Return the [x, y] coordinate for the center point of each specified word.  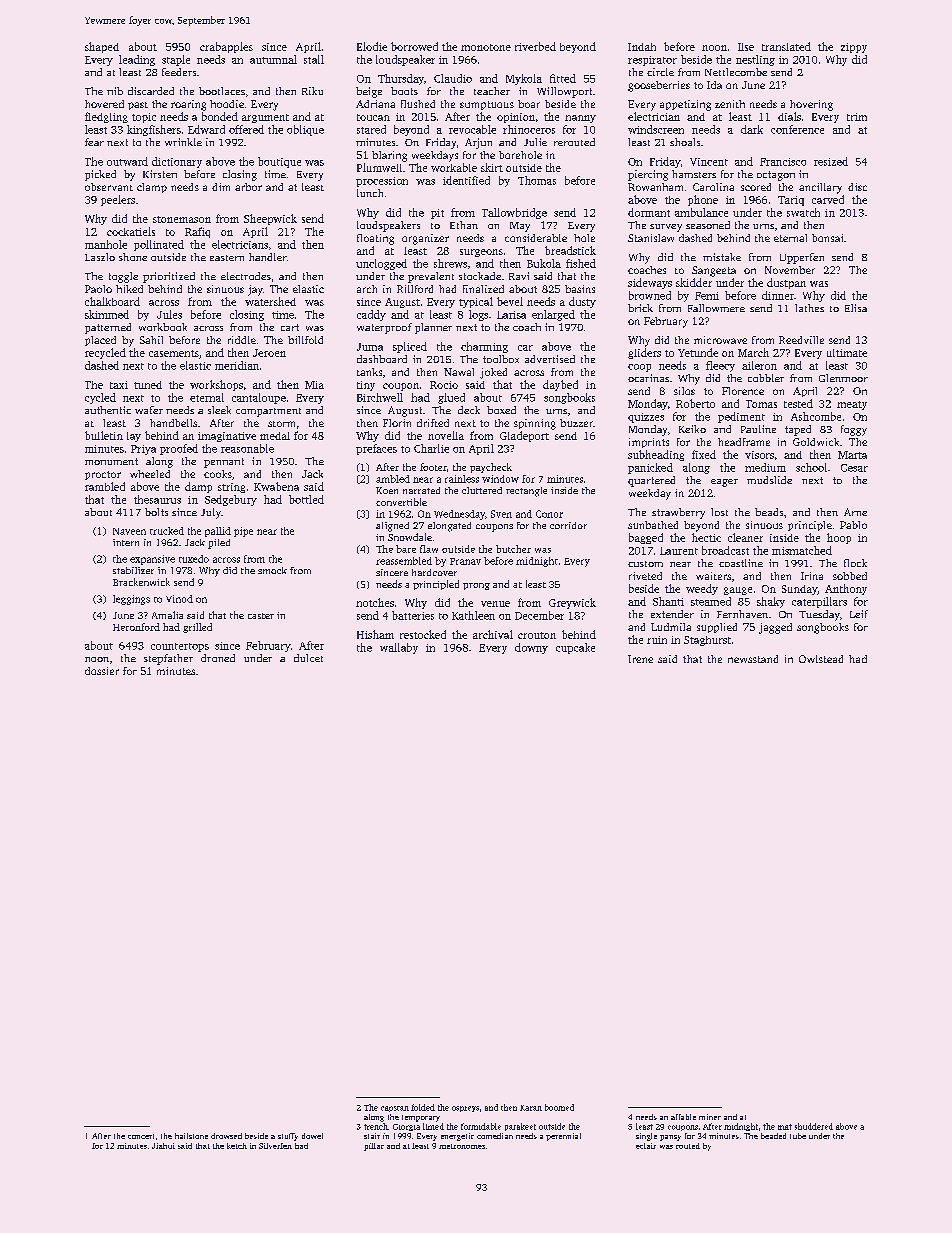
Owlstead [821, 659]
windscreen [656, 129]
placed [100, 341]
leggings [131, 600]
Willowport [564, 92]
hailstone [191, 1136]
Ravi [519, 276]
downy [531, 648]
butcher [513, 549]
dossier [102, 671]
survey [666, 228]
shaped [102, 47]
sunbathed [653, 525]
